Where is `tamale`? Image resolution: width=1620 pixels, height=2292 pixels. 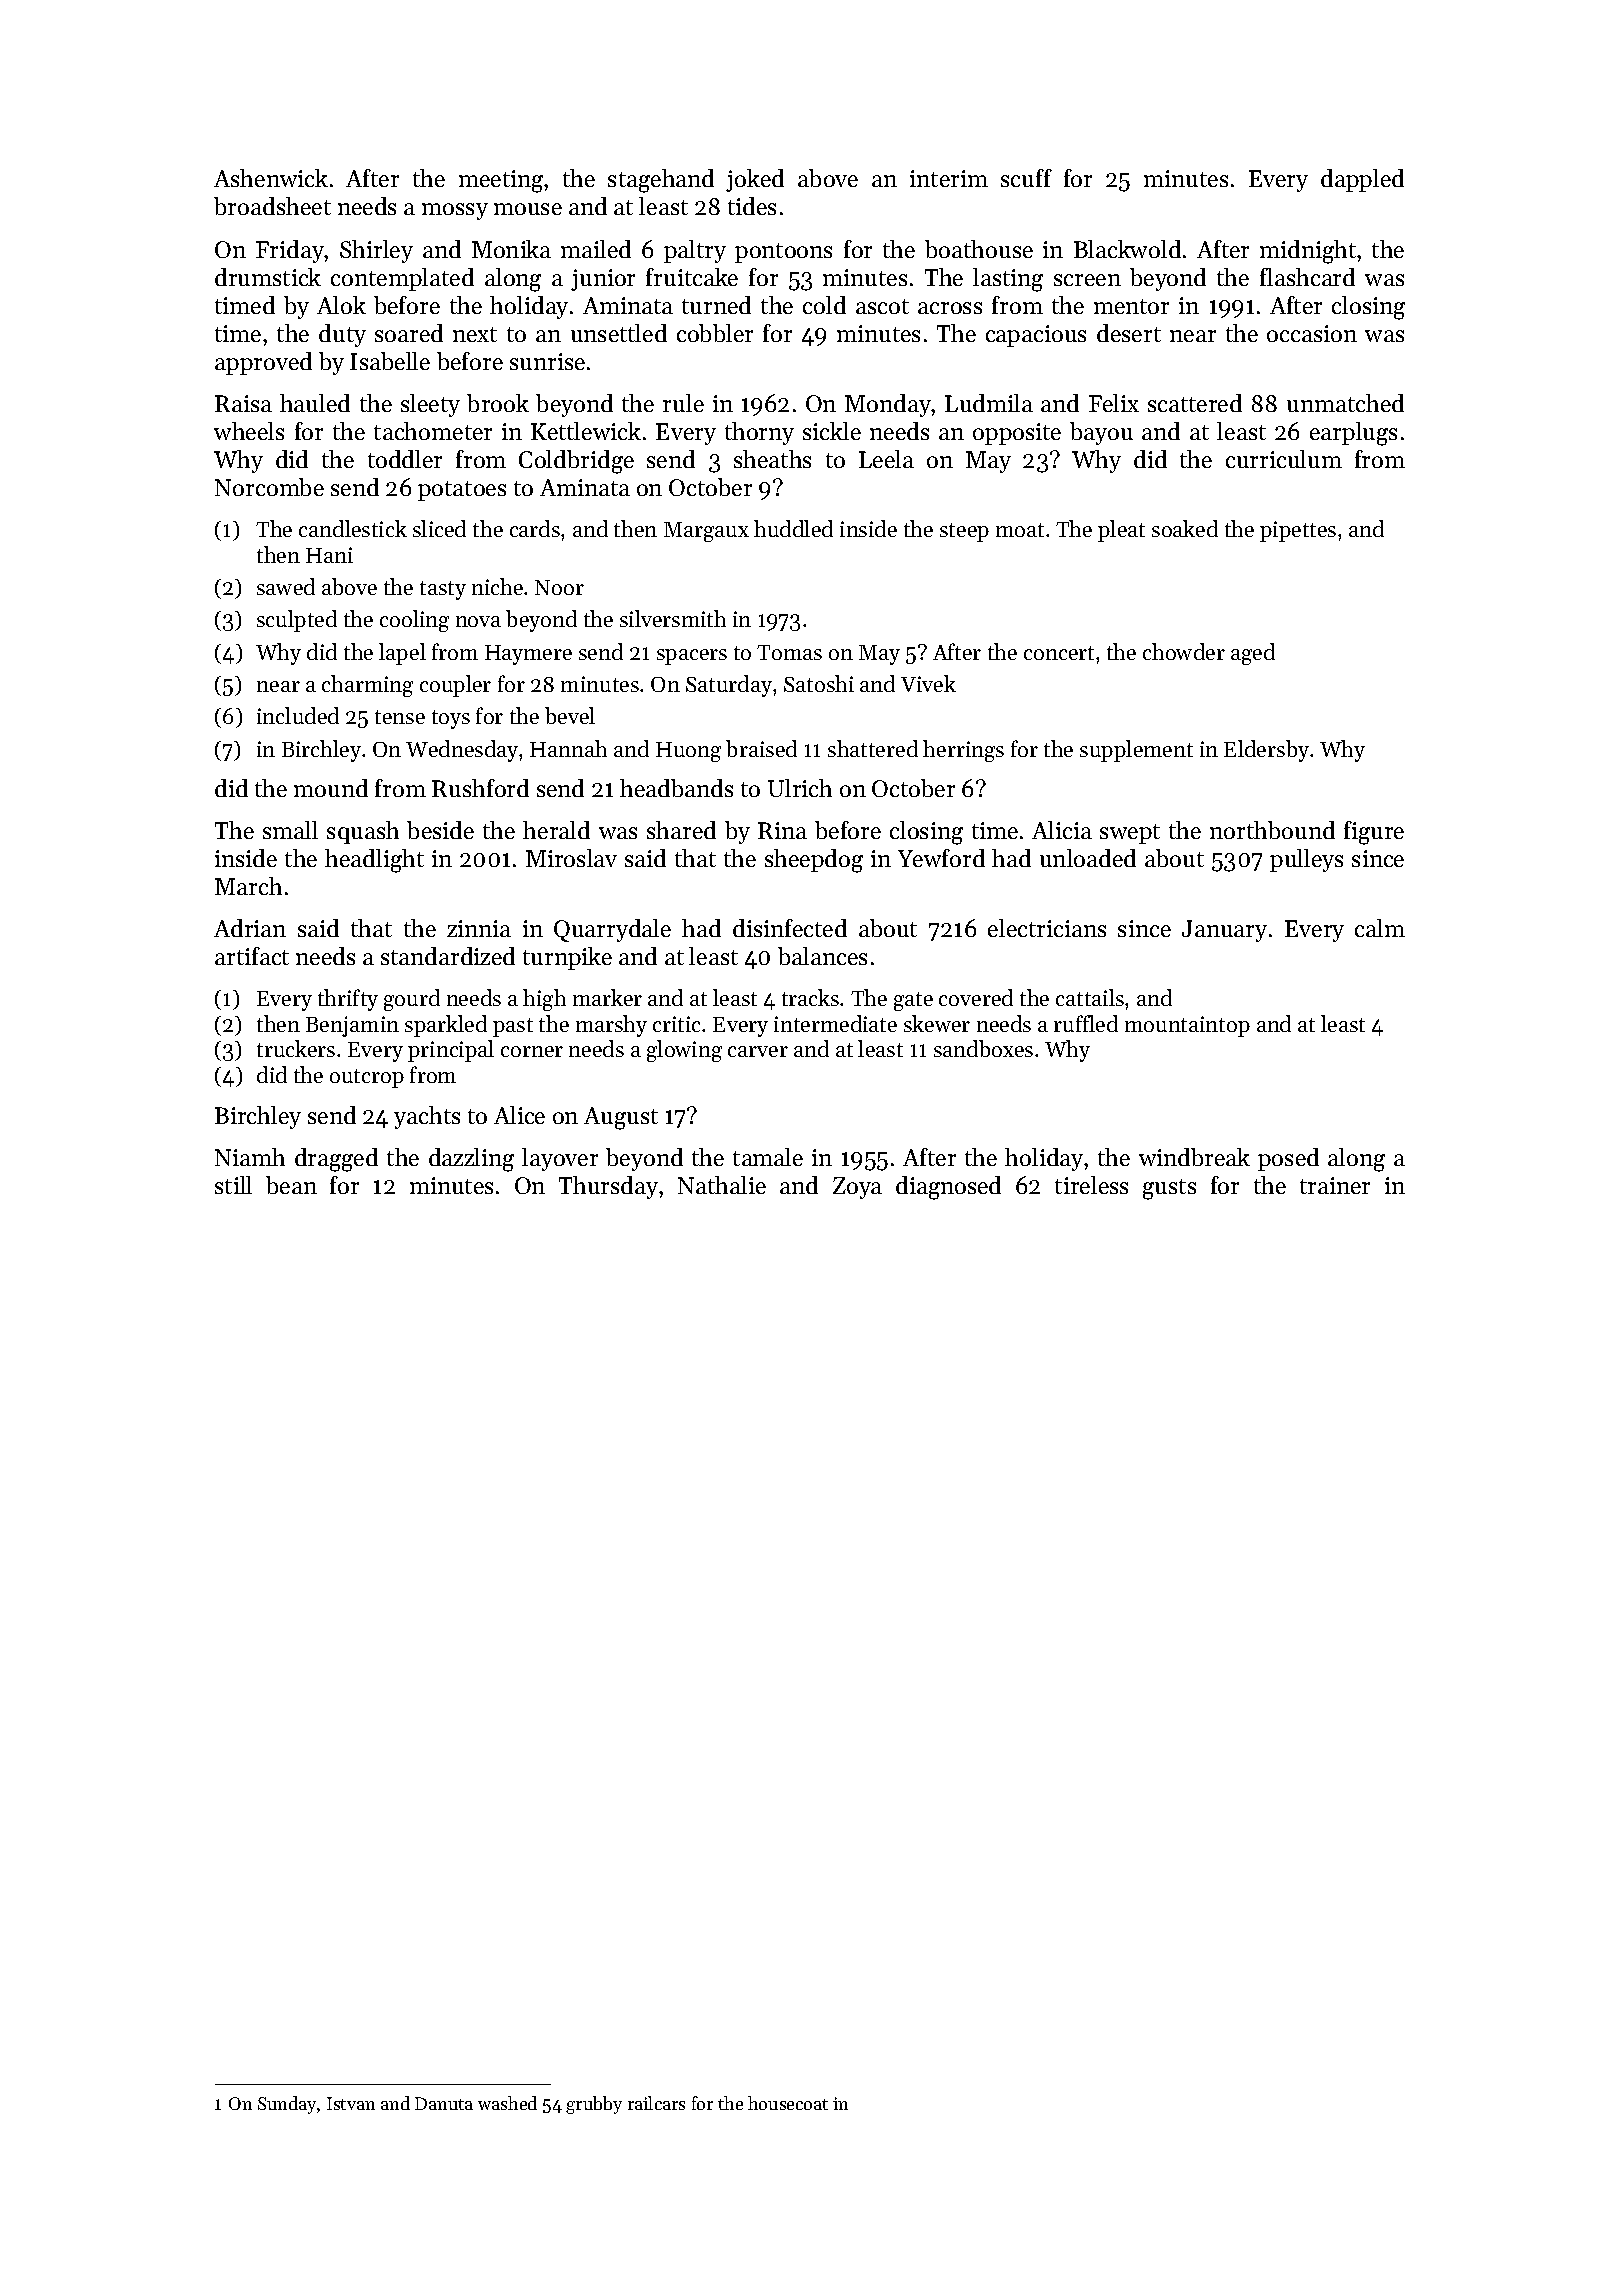
tamale is located at coordinates (768, 1157).
